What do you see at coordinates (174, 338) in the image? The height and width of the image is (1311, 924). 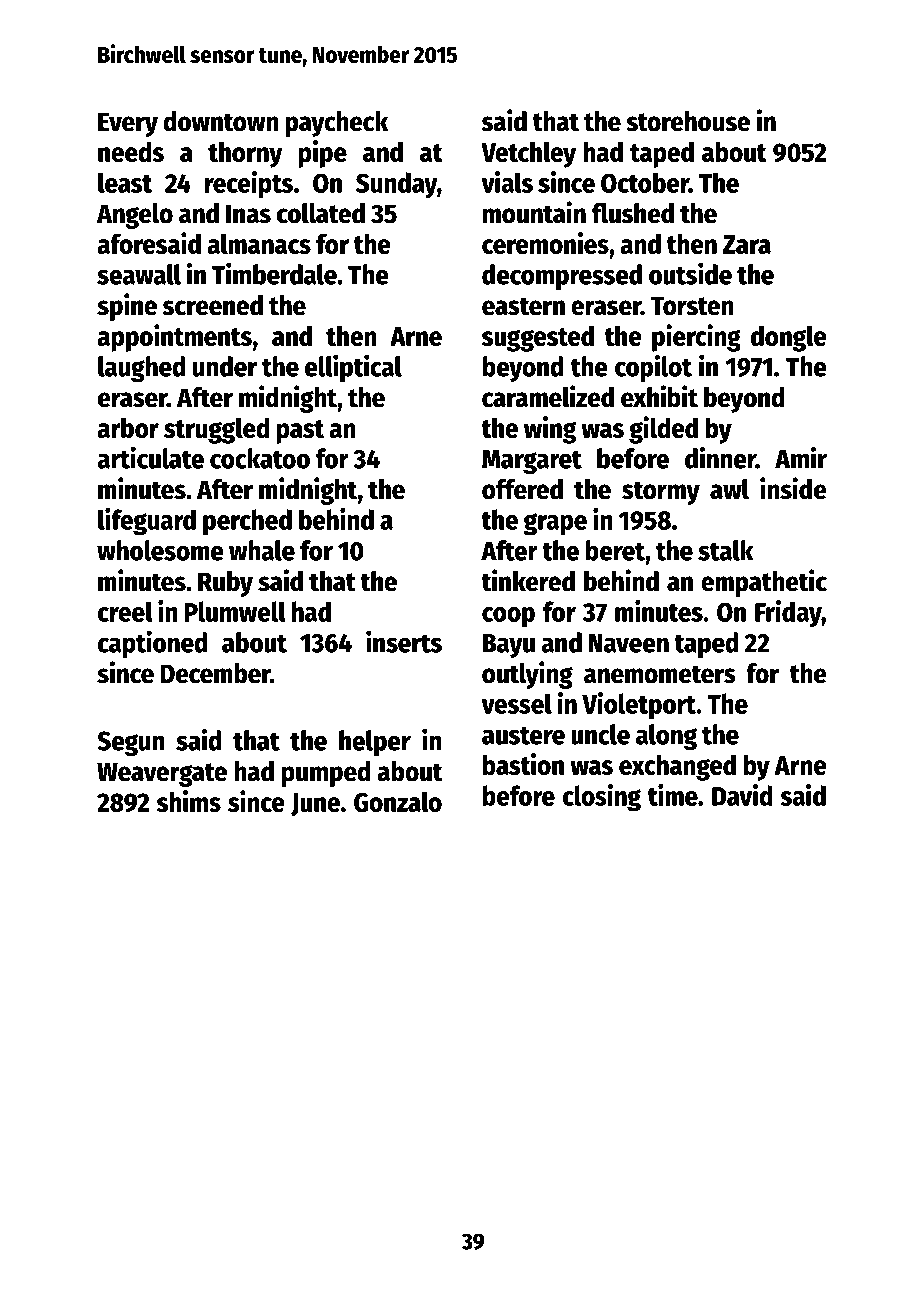 I see `appointments` at bounding box center [174, 338].
